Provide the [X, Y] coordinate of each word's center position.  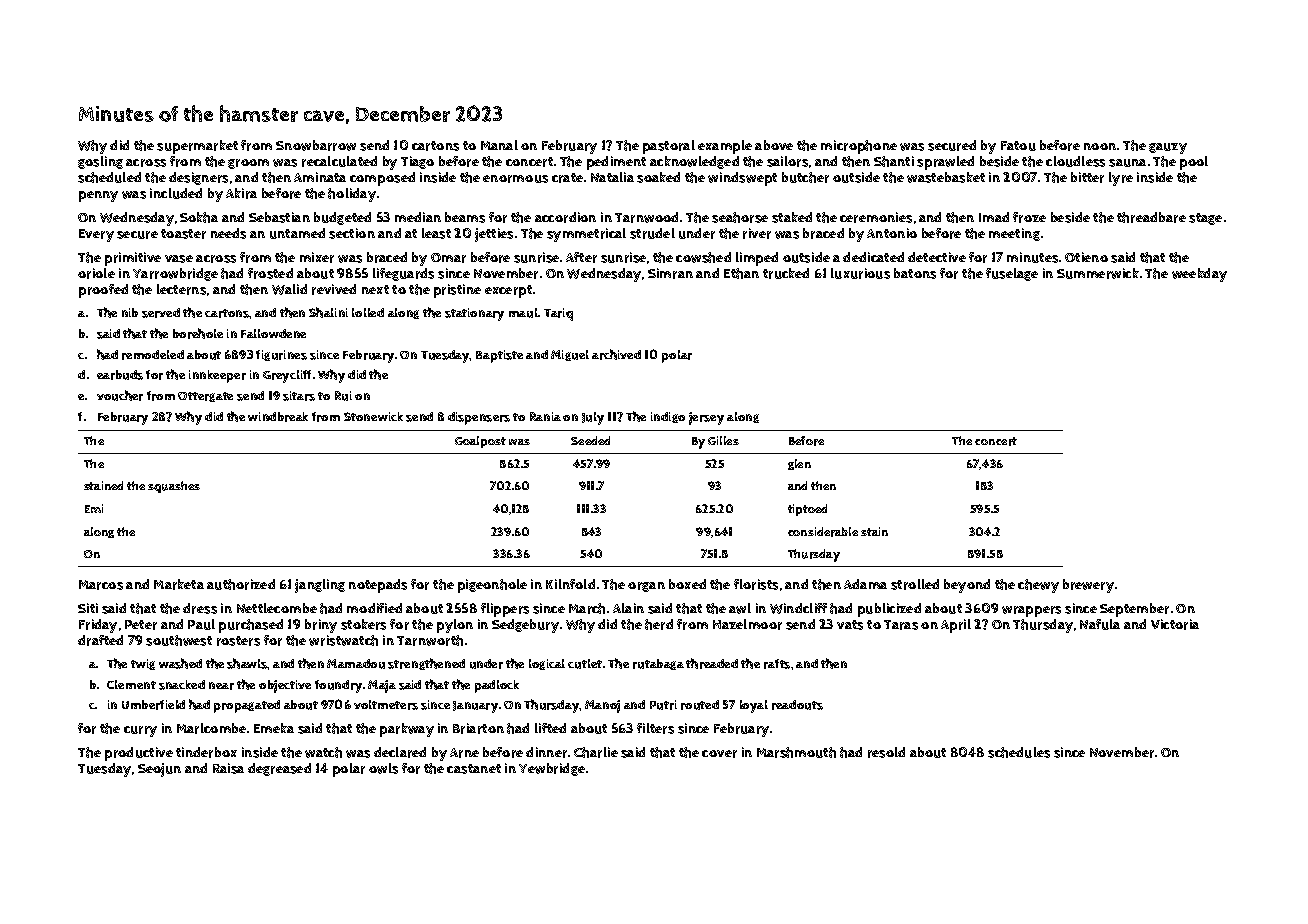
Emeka [274, 728]
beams [465, 217]
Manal [499, 145]
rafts [777, 664]
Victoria [1175, 624]
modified [374, 608]
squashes [174, 487]
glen [799, 464]
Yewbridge [552, 769]
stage [1205, 219]
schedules [1019, 752]
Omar [448, 258]
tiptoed [807, 510]
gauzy [1168, 148]
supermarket [197, 147]
